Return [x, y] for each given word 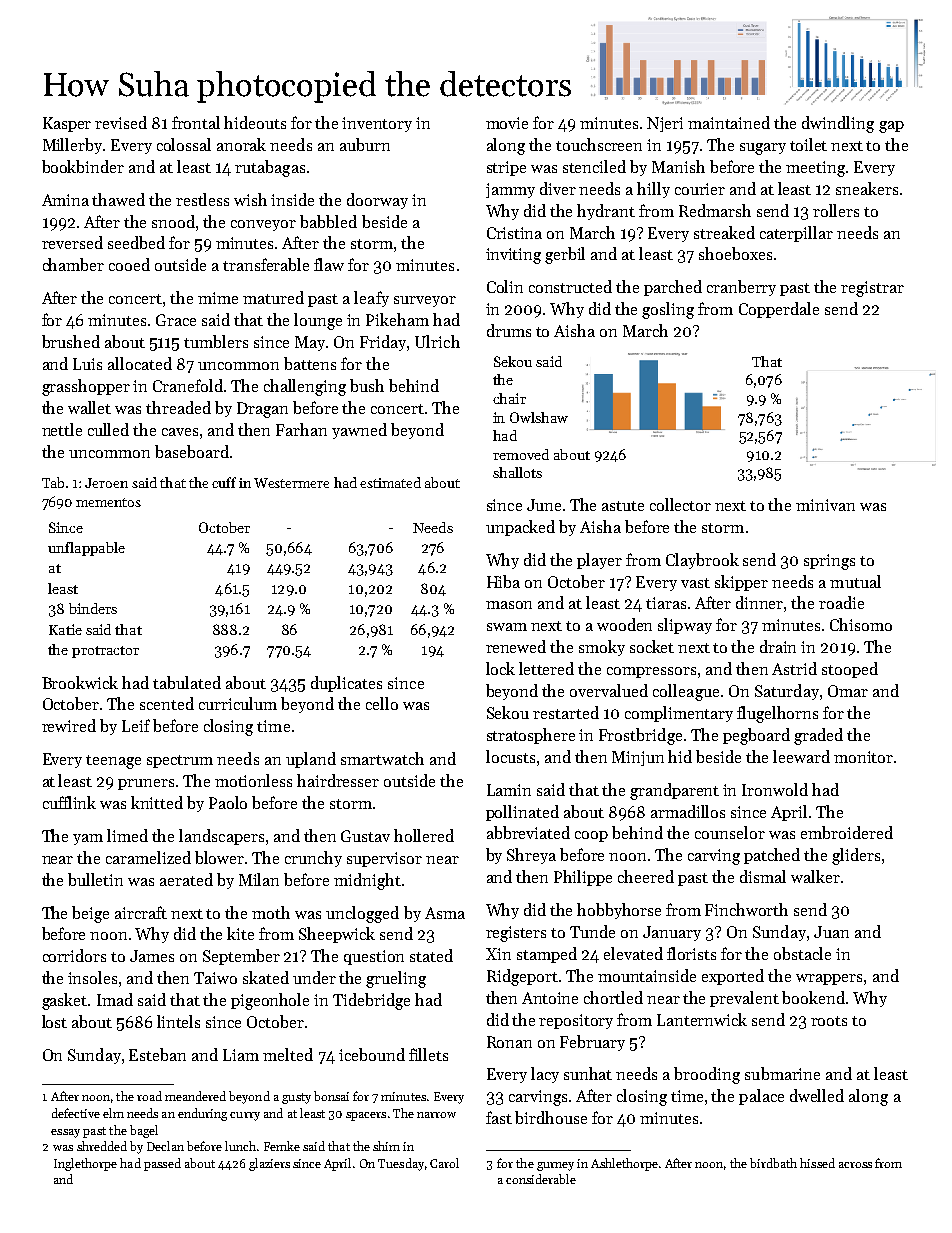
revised [121, 122]
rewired [69, 725]
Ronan [509, 1042]
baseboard [192, 451]
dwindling [838, 124]
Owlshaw [539, 417]
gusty [296, 1098]
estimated [390, 482]
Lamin [509, 790]
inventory [377, 124]
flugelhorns [777, 714]
